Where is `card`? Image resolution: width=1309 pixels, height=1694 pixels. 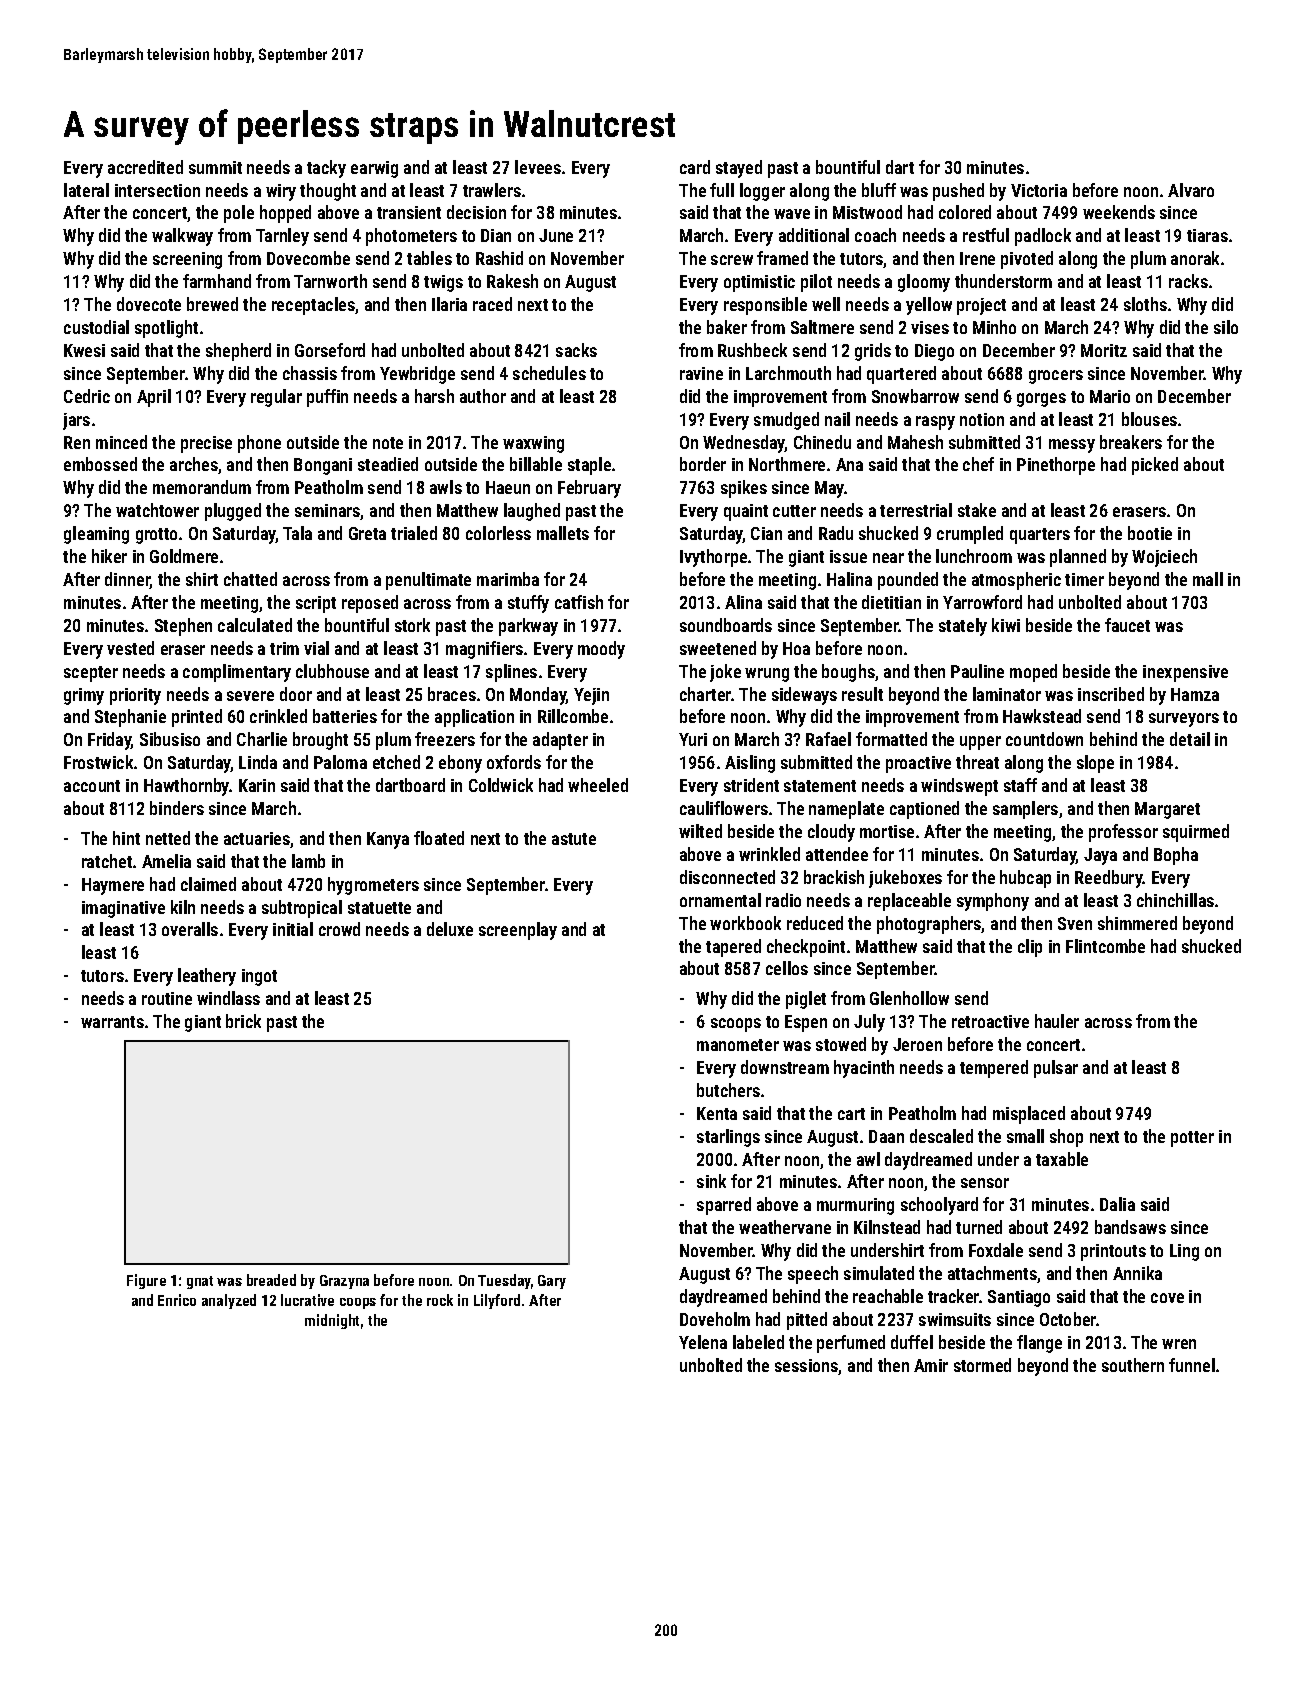 card is located at coordinates (695, 167).
